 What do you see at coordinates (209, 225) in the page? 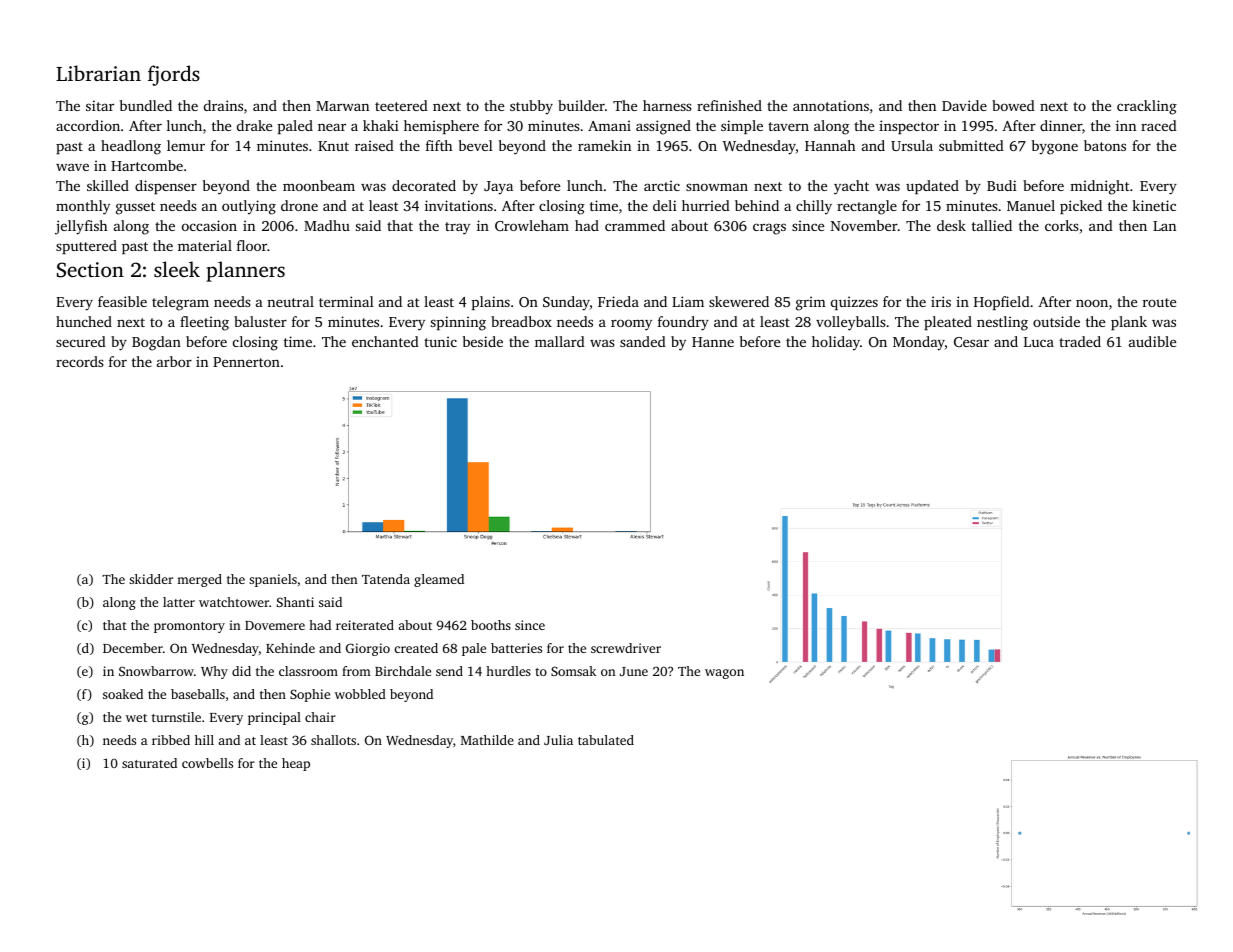
I see `occasion` at bounding box center [209, 225].
